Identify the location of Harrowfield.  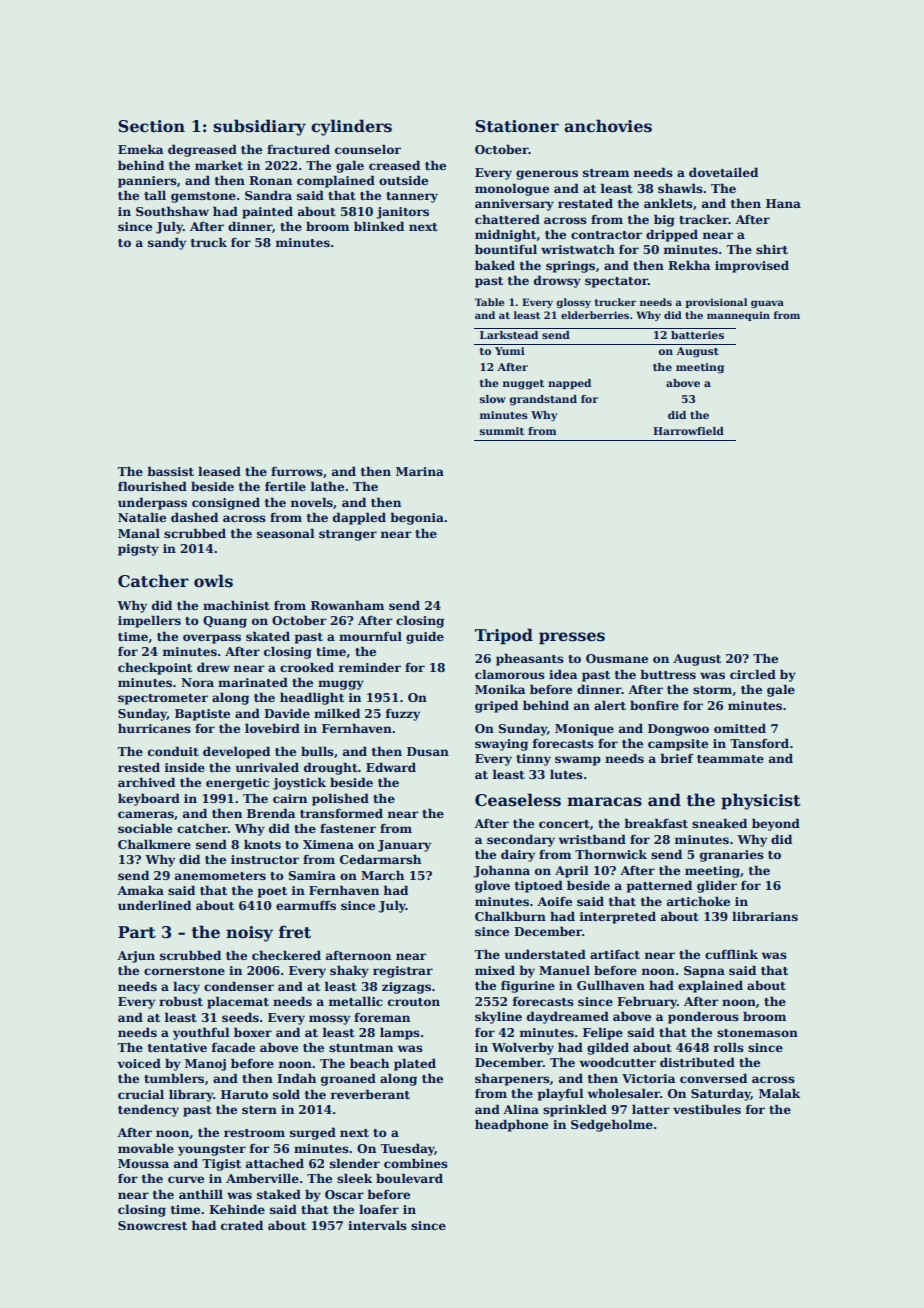
(688, 431).
